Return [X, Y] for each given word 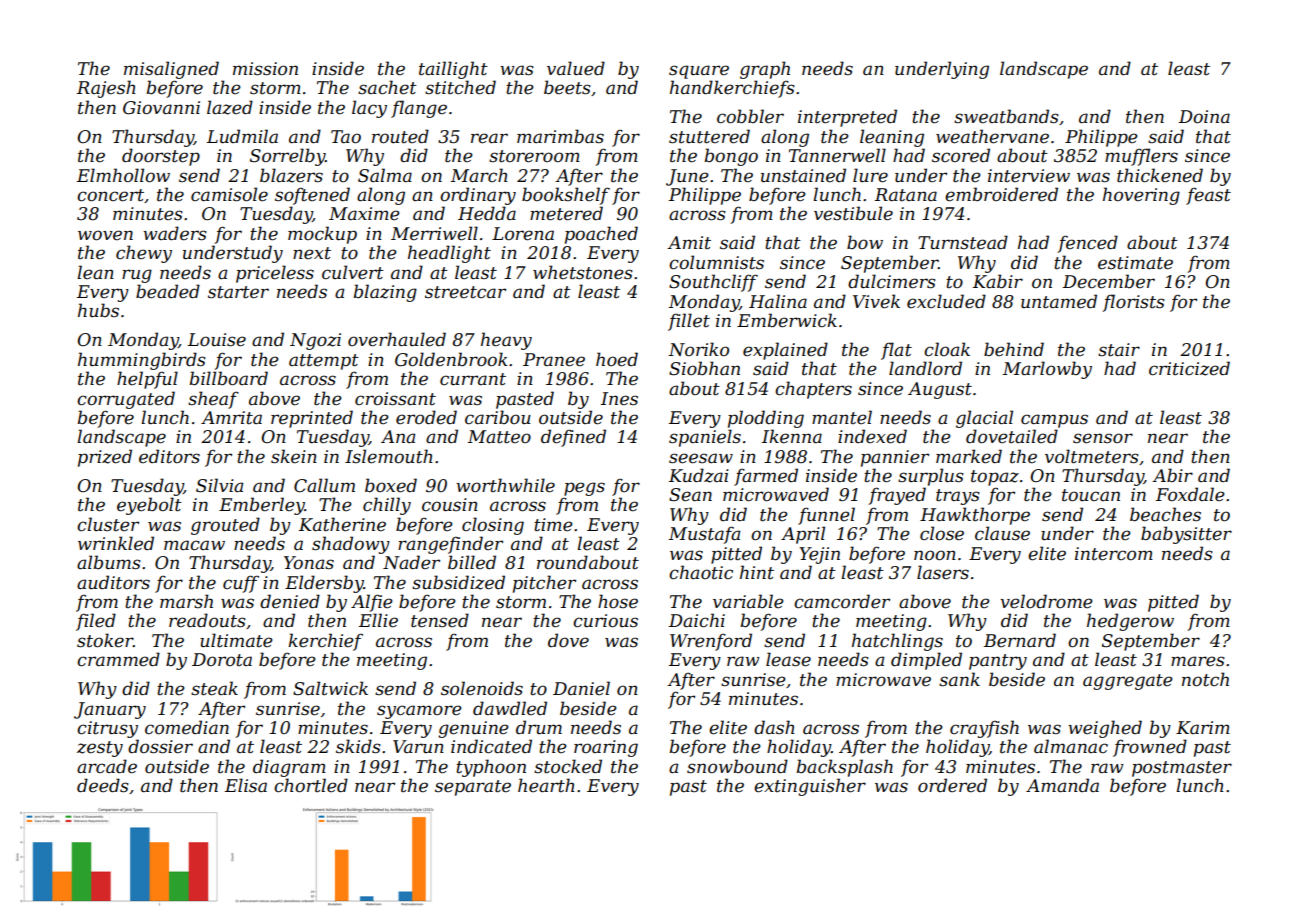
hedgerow [1130, 622]
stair [1119, 350]
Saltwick [330, 688]
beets [567, 87]
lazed [230, 107]
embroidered [1001, 194]
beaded [168, 291]
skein [294, 456]
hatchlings [897, 642]
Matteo [499, 437]
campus [1054, 421]
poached [601, 235]
